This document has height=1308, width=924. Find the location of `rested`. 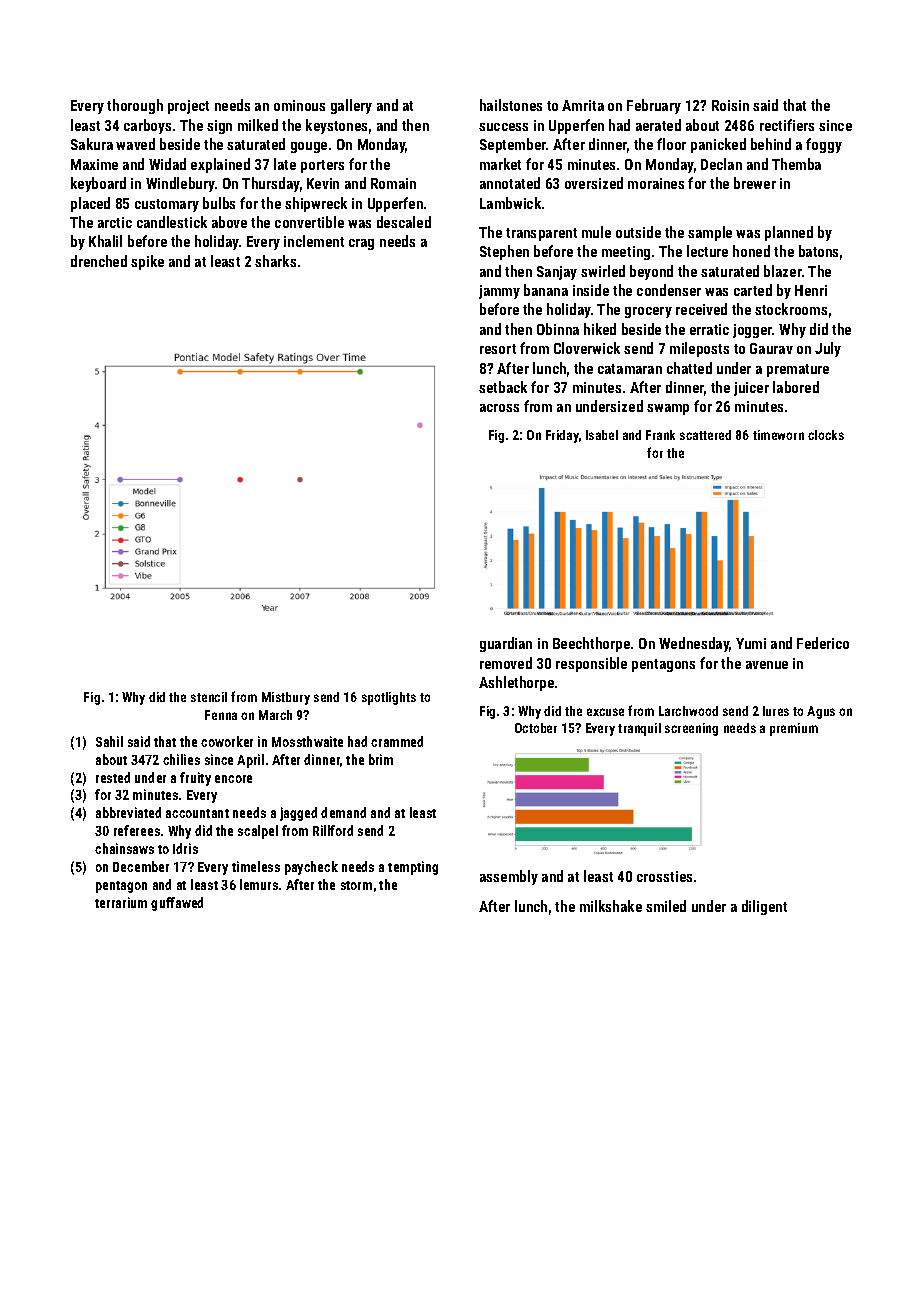

rested is located at coordinates (113, 777).
